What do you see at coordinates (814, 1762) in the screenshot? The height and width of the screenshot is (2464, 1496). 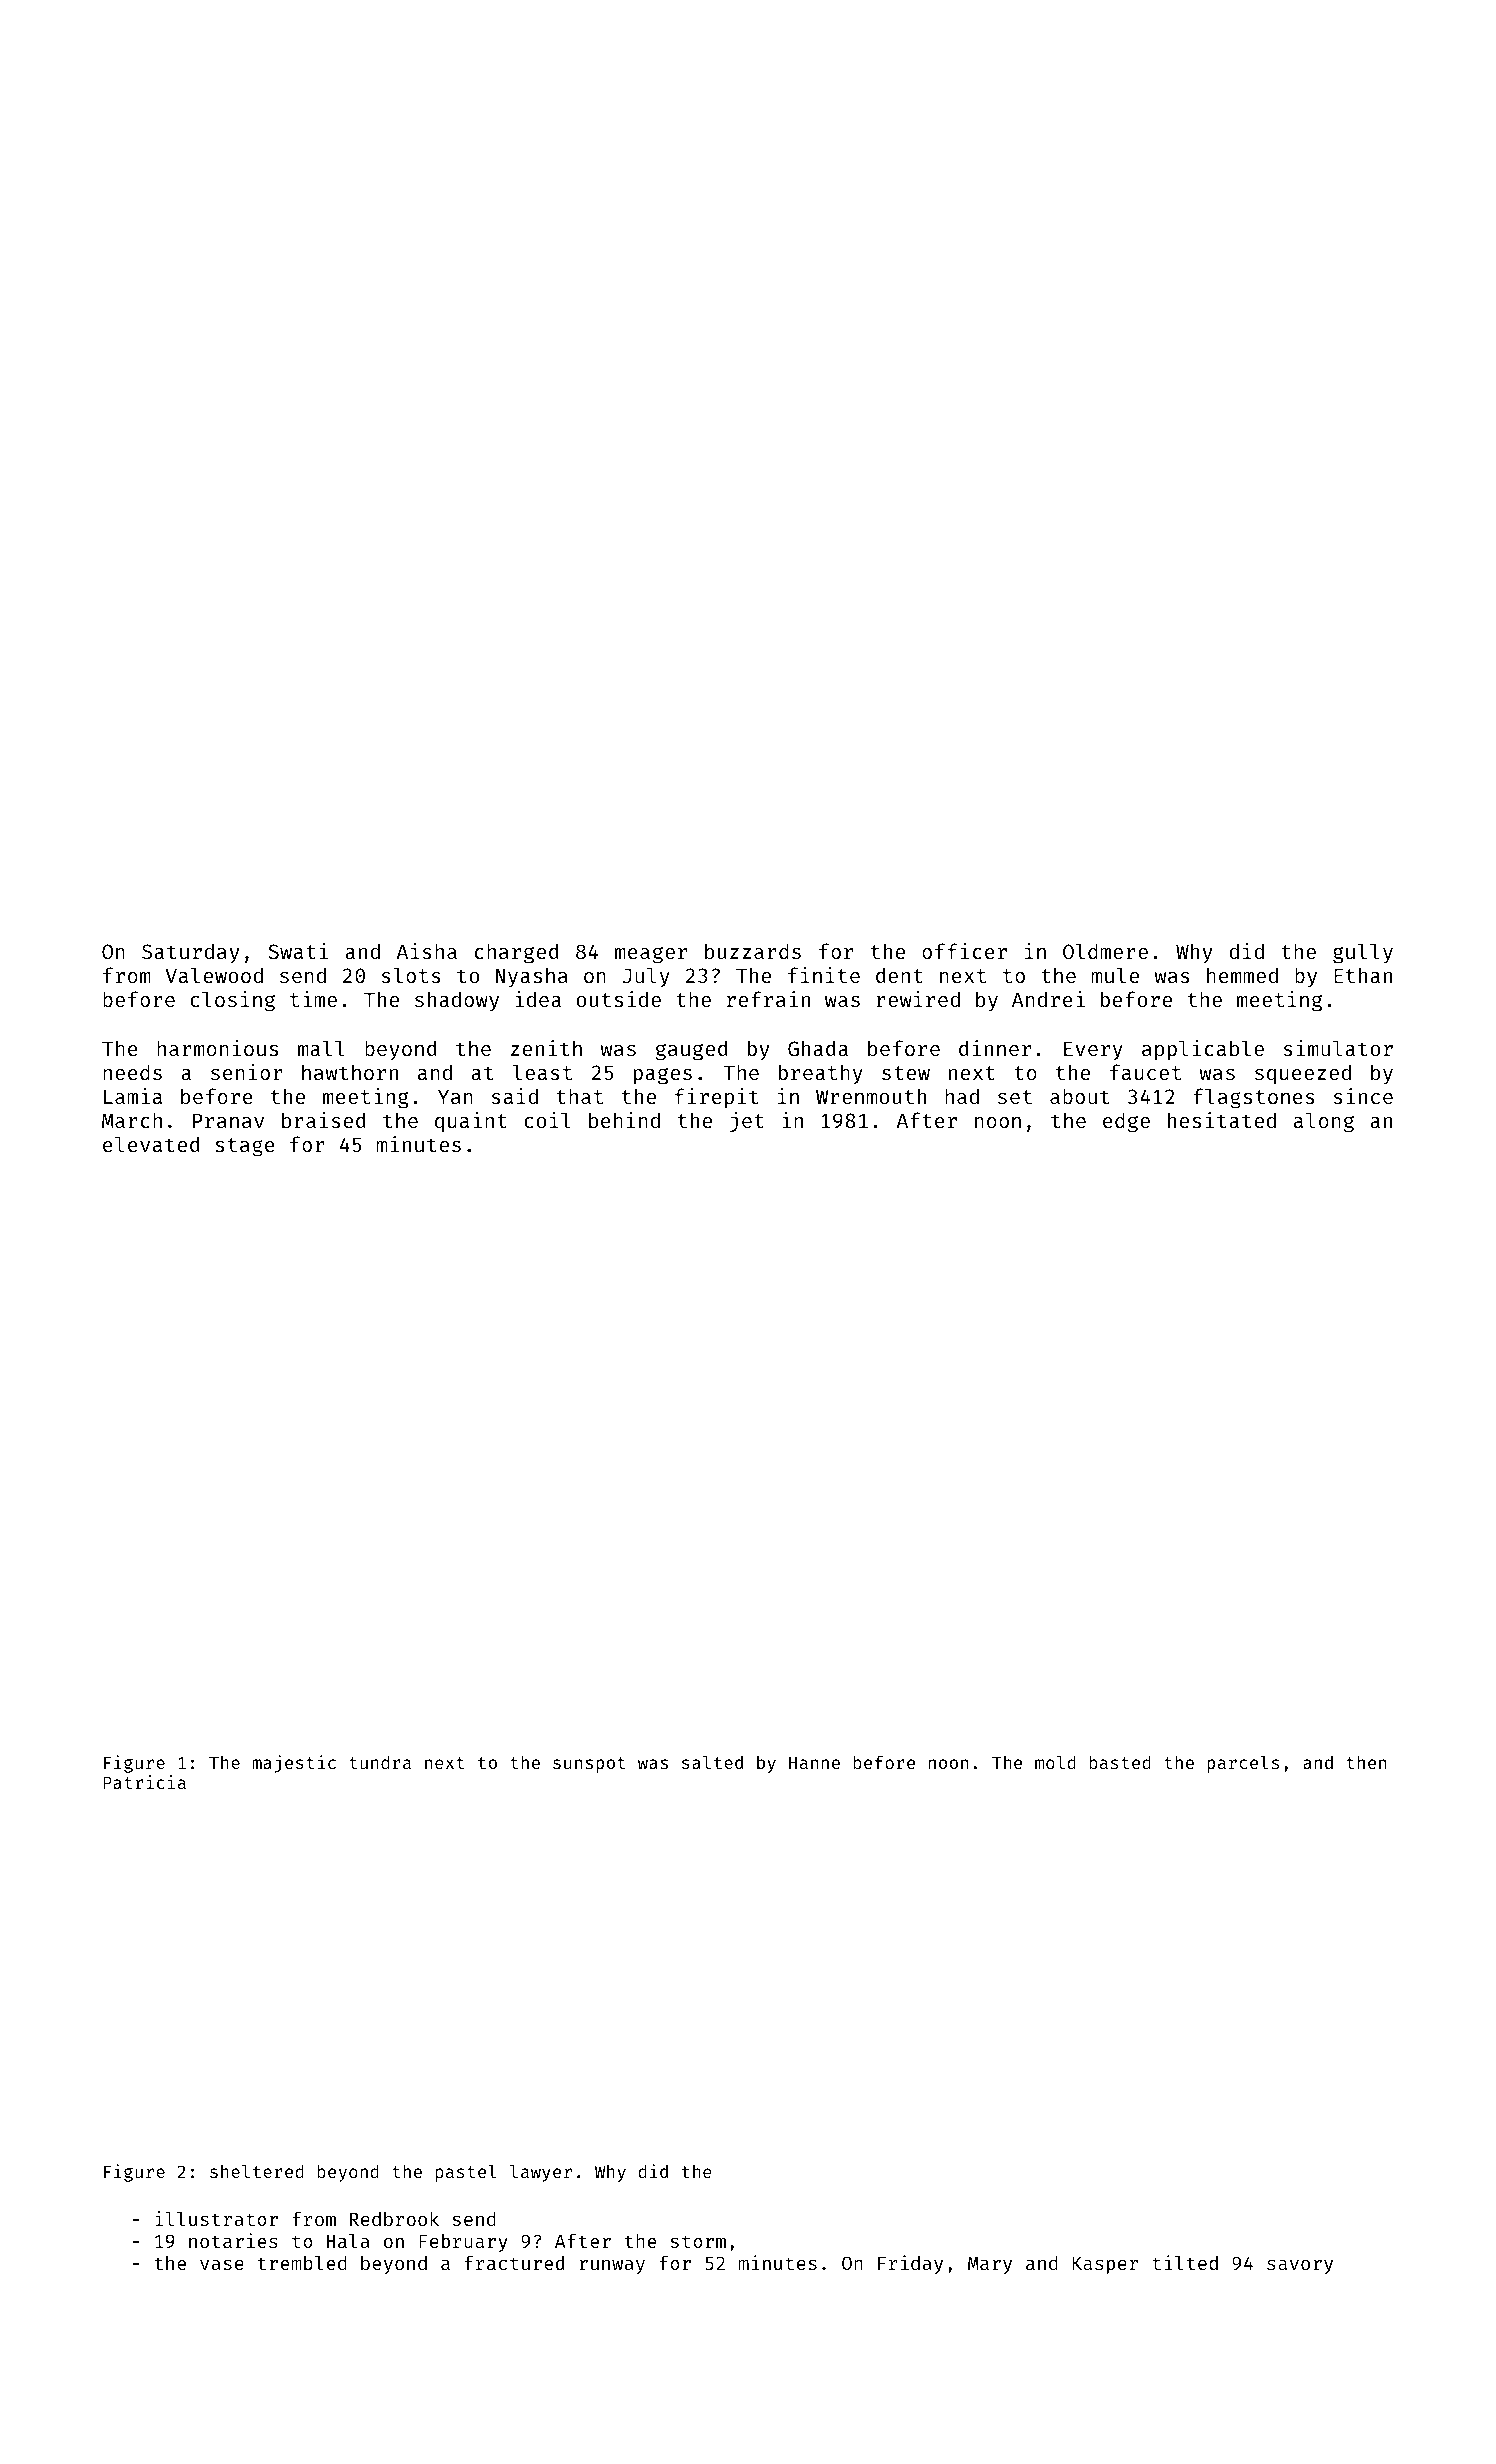 I see `Hanne` at bounding box center [814, 1762].
